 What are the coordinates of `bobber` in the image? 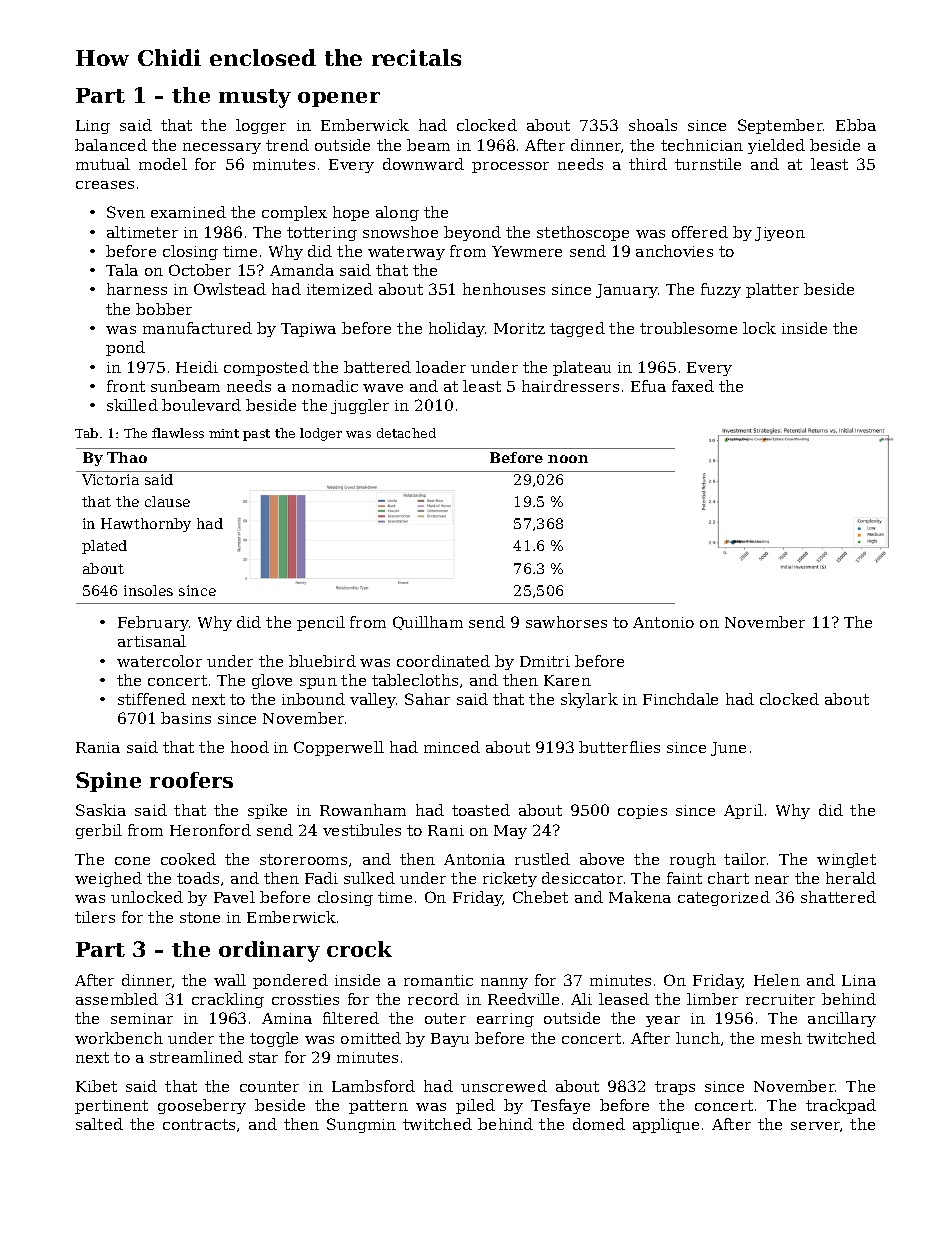 It's located at (164, 309).
